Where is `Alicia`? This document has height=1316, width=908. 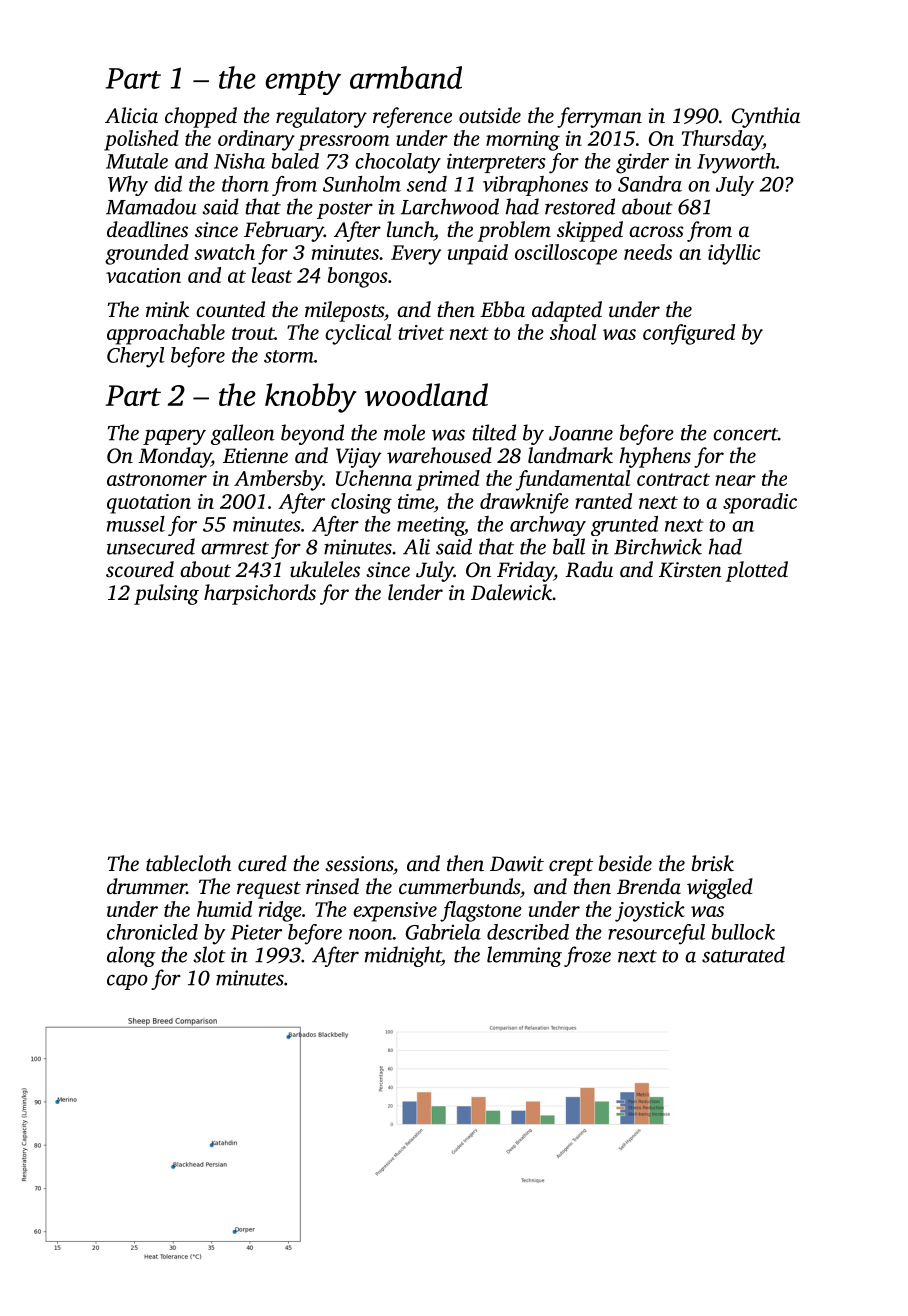 Alicia is located at coordinates (131, 115).
